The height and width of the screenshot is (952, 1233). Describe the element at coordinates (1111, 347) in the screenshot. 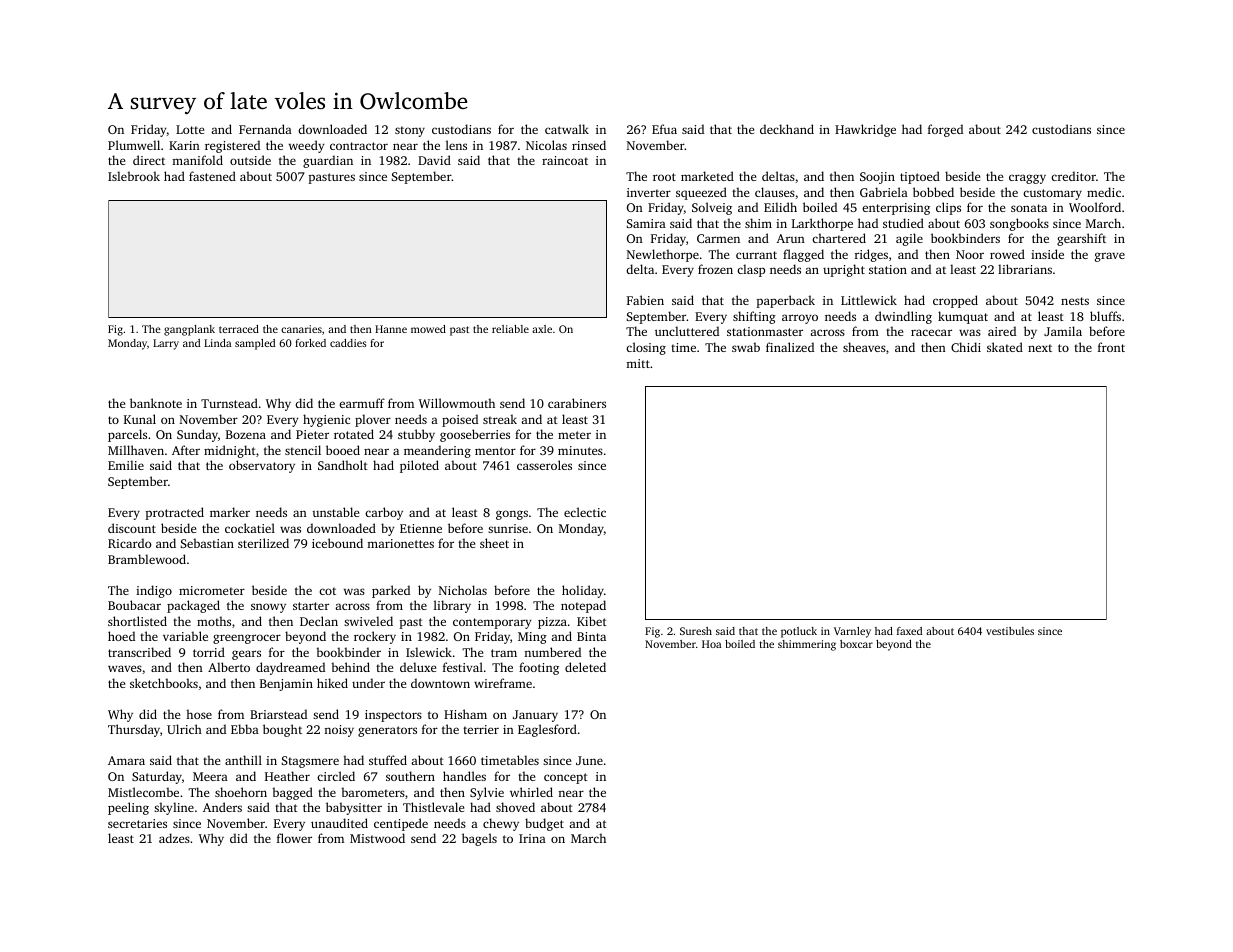

I see `front` at that location.
